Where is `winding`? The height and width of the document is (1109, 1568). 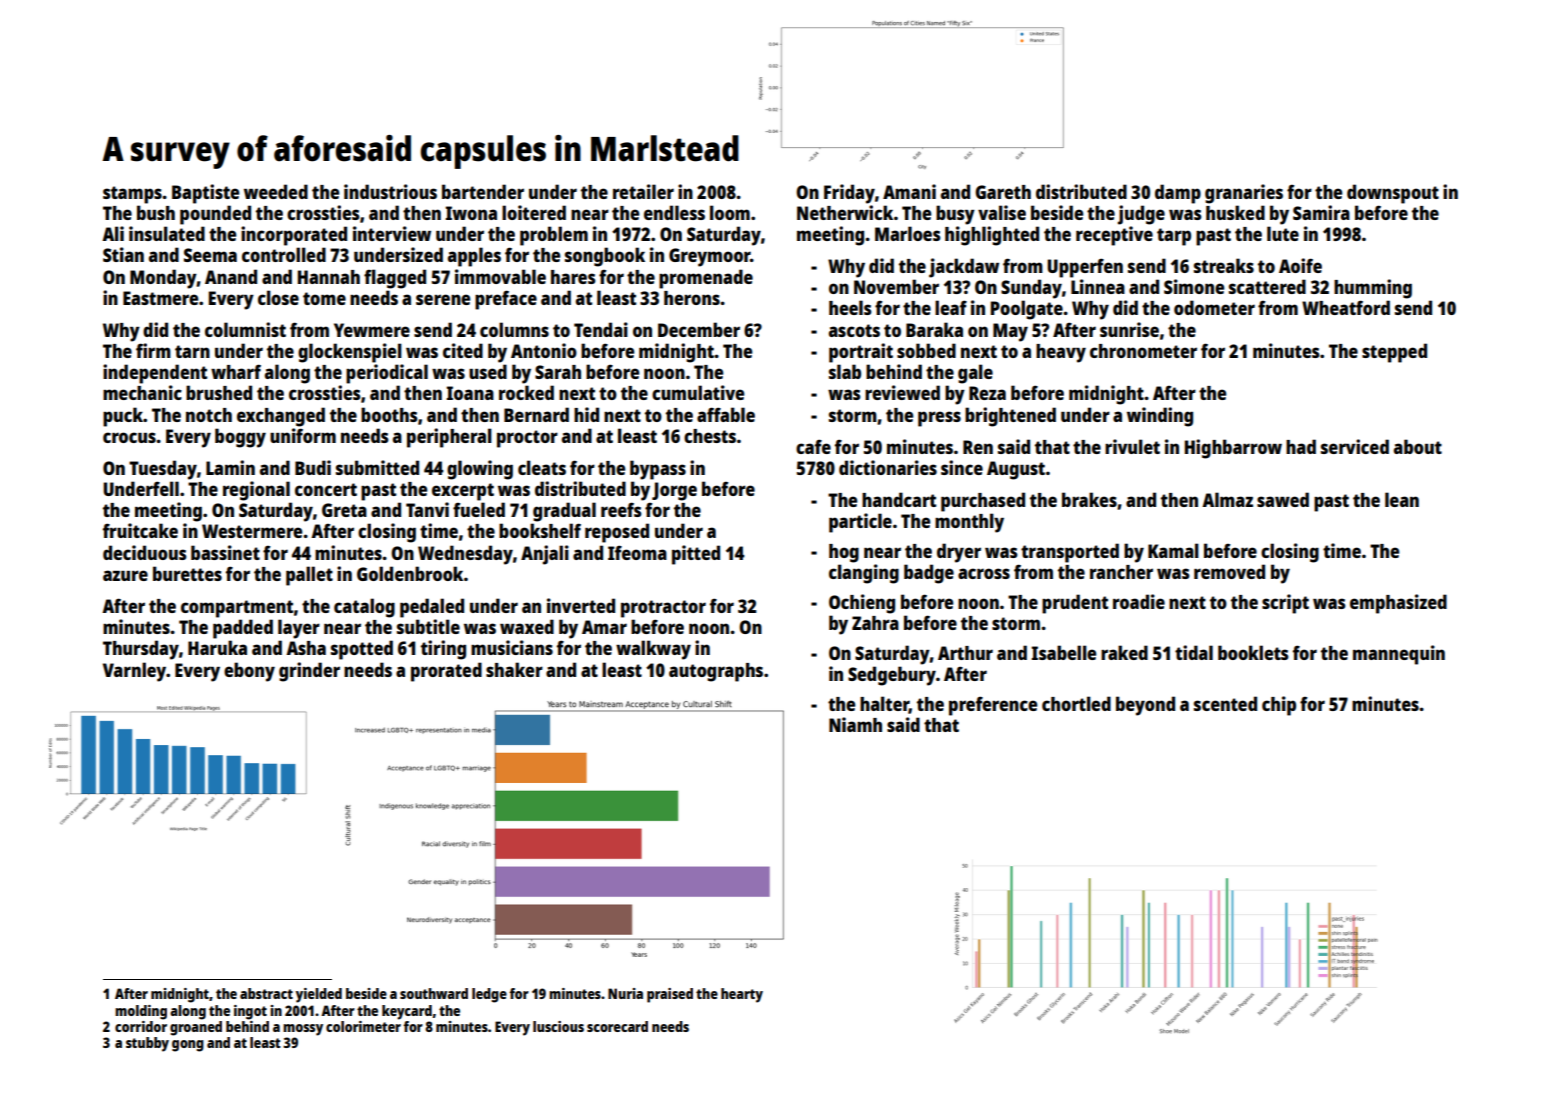
winding is located at coordinates (1160, 417).
